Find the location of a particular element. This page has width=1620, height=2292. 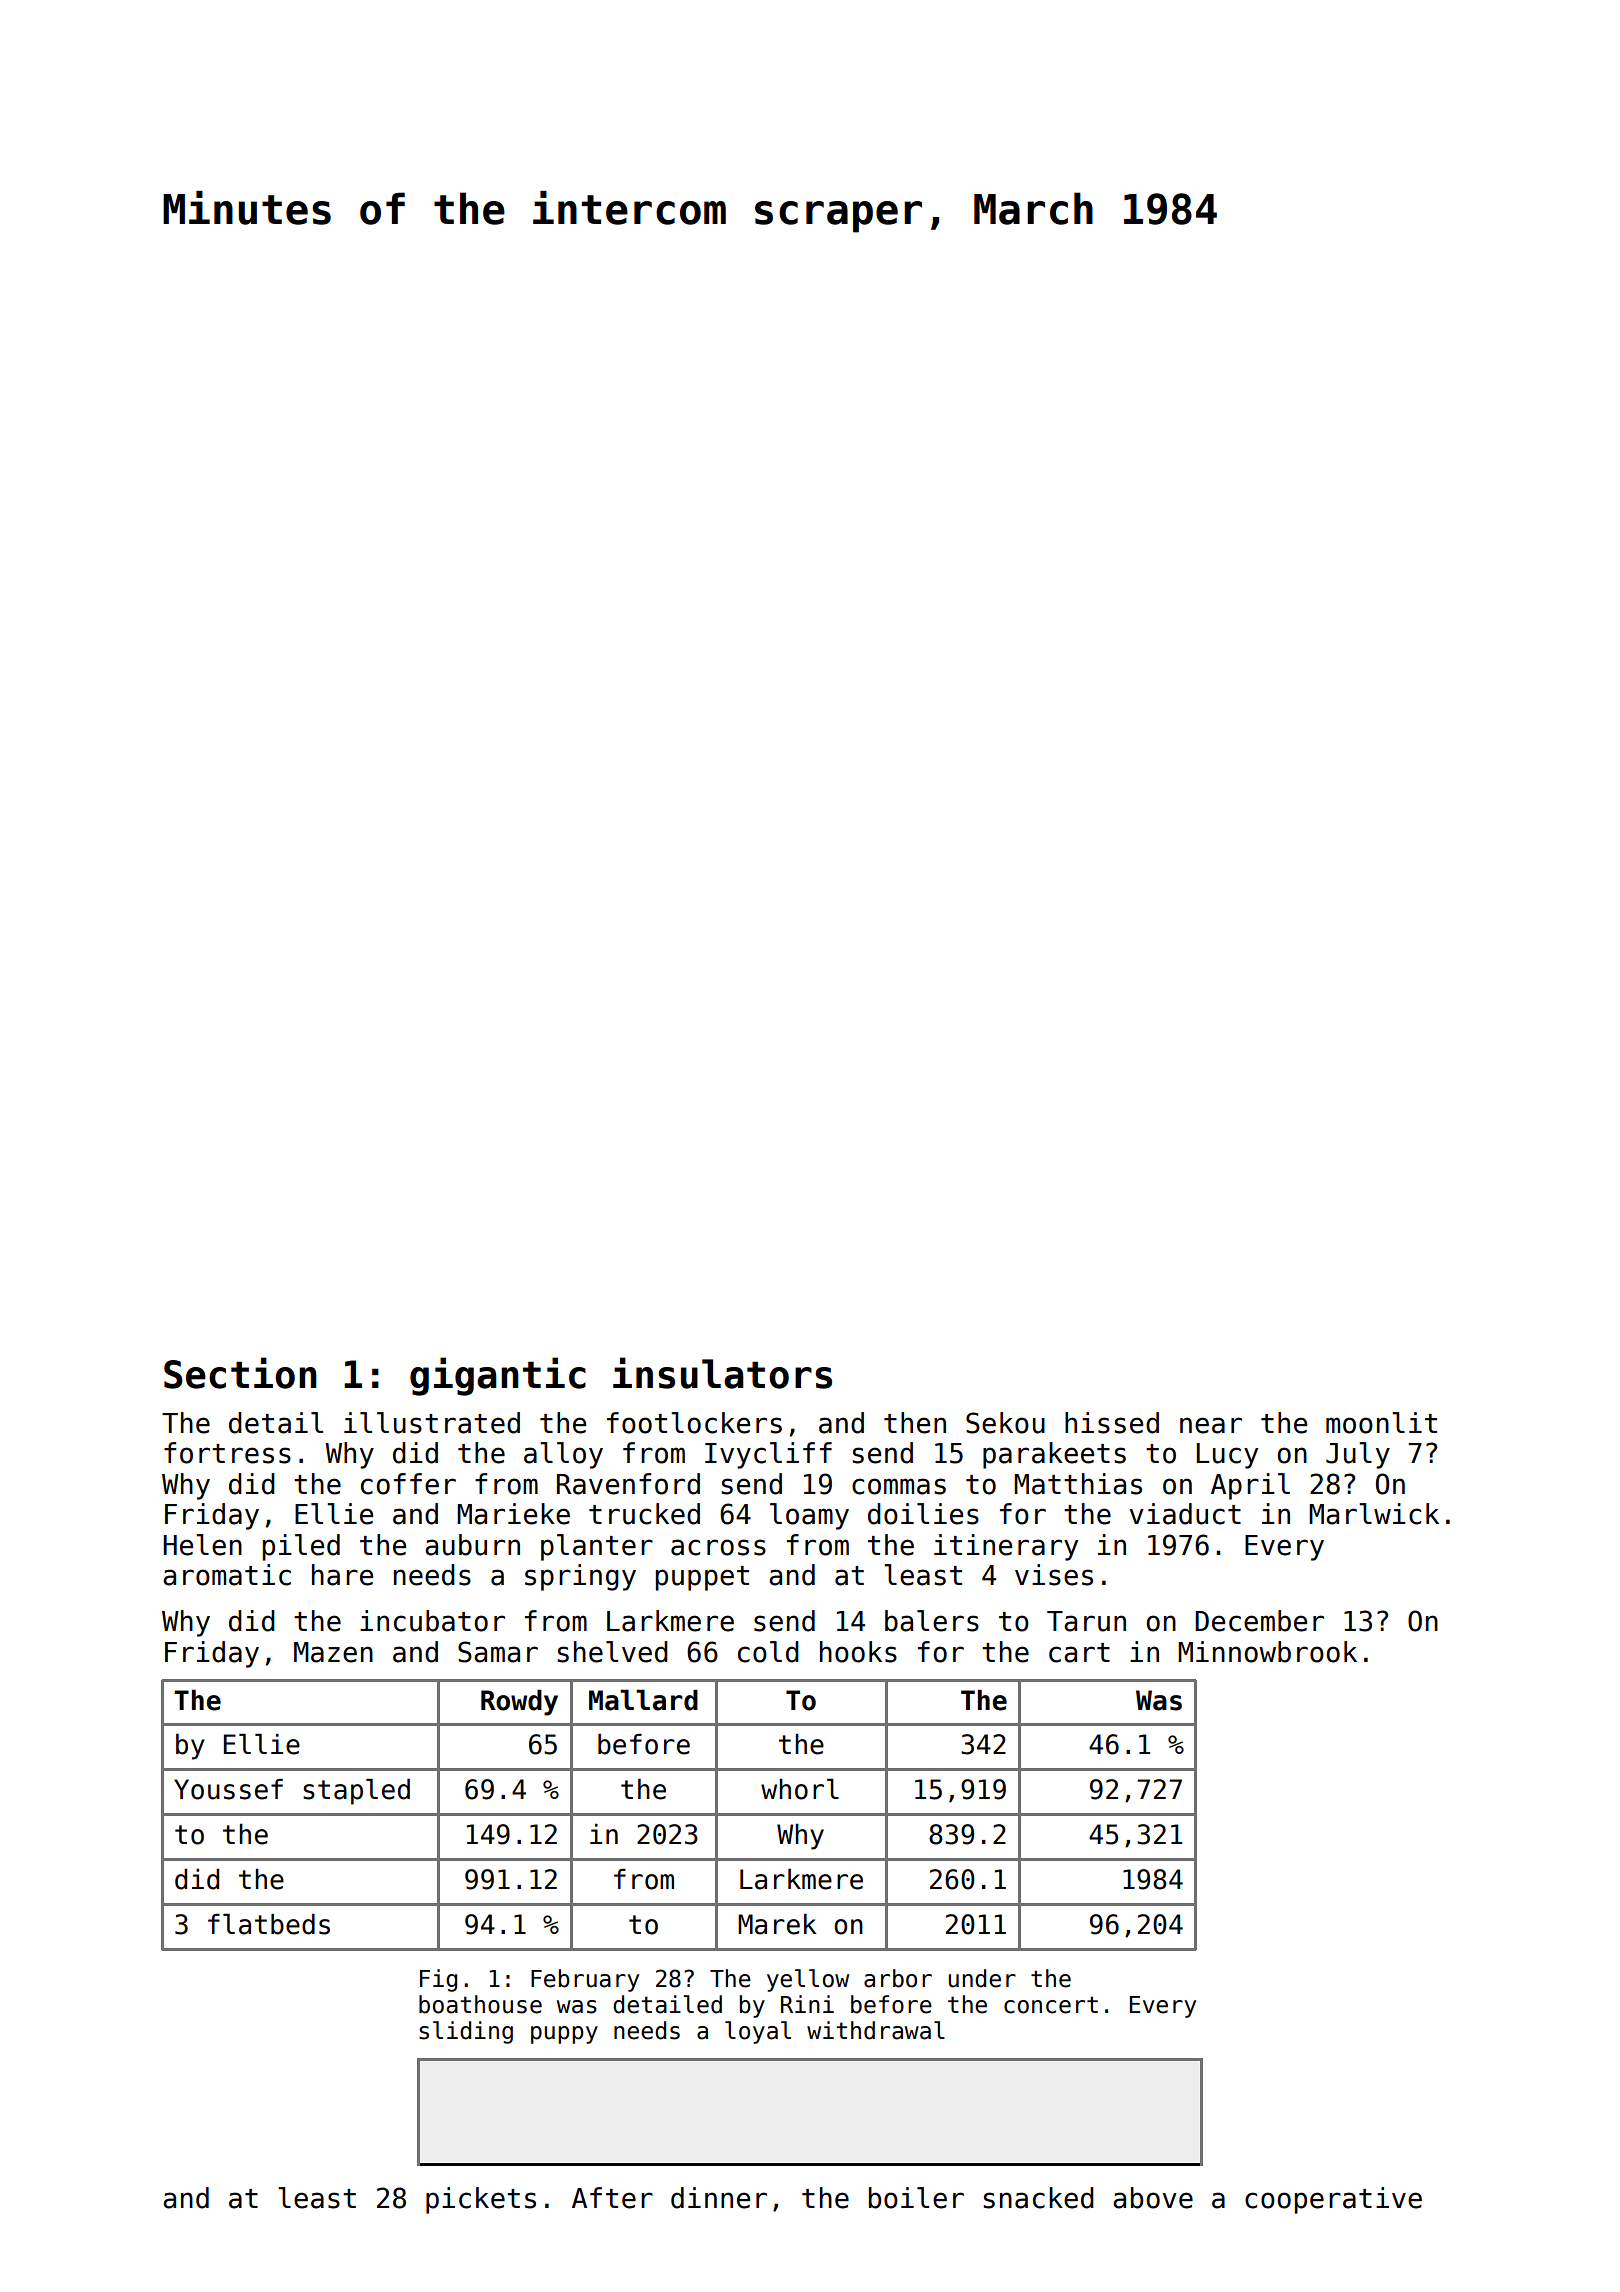

Helen is located at coordinates (202, 1545).
